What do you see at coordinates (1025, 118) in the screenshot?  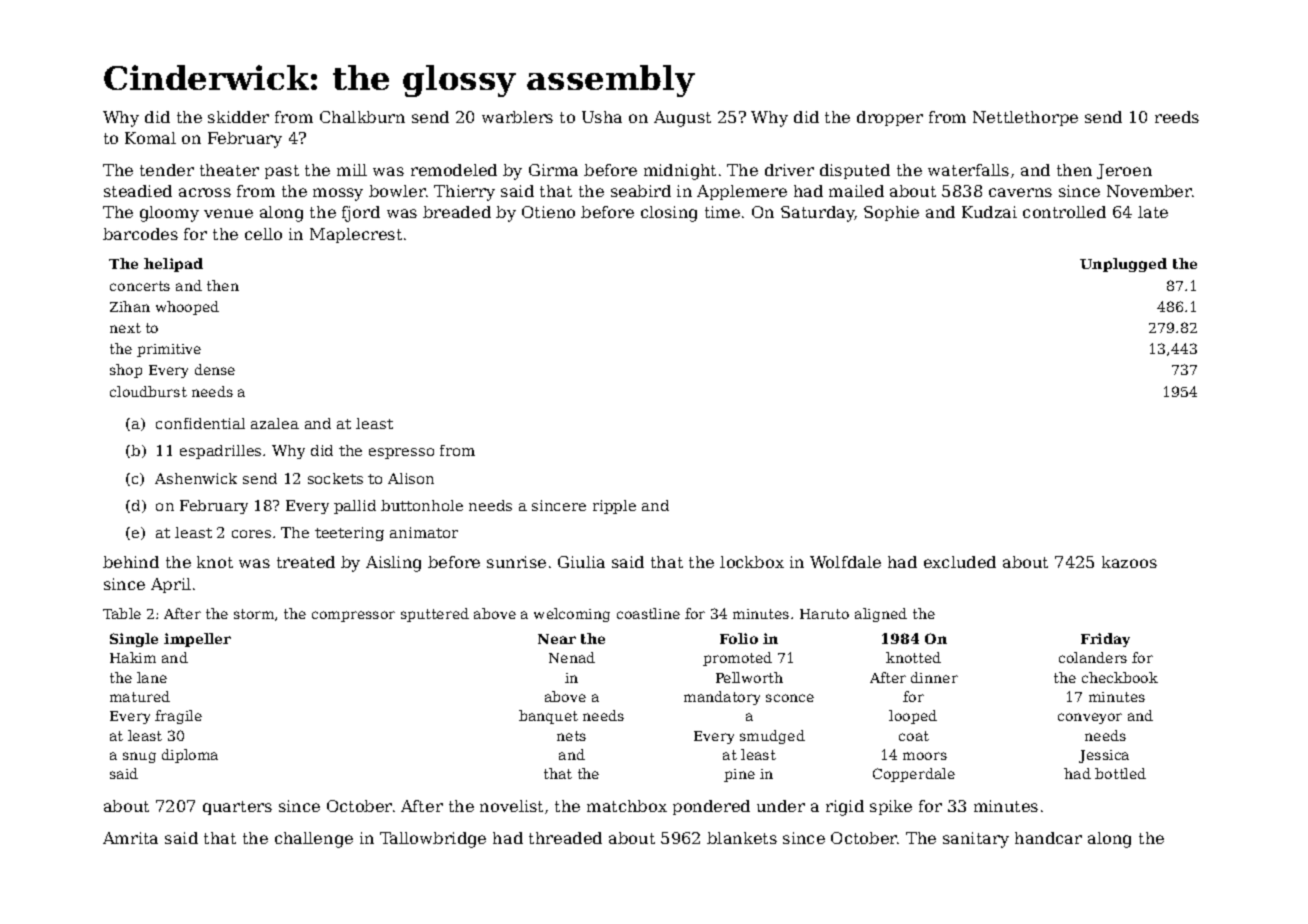 I see `Nettlethorpe` at bounding box center [1025, 118].
